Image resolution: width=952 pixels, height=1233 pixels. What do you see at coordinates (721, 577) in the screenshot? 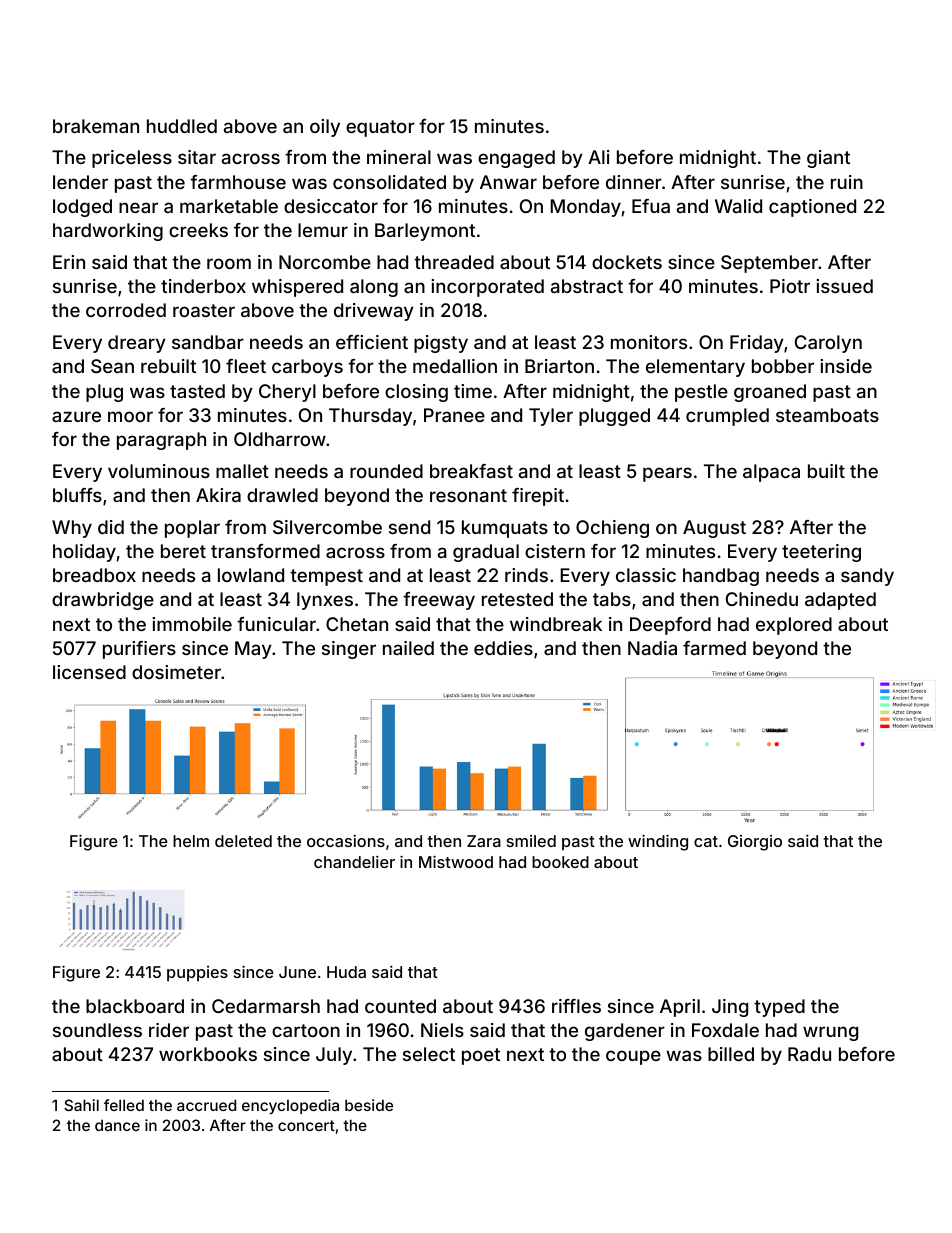
I see `handbag` at bounding box center [721, 577].
